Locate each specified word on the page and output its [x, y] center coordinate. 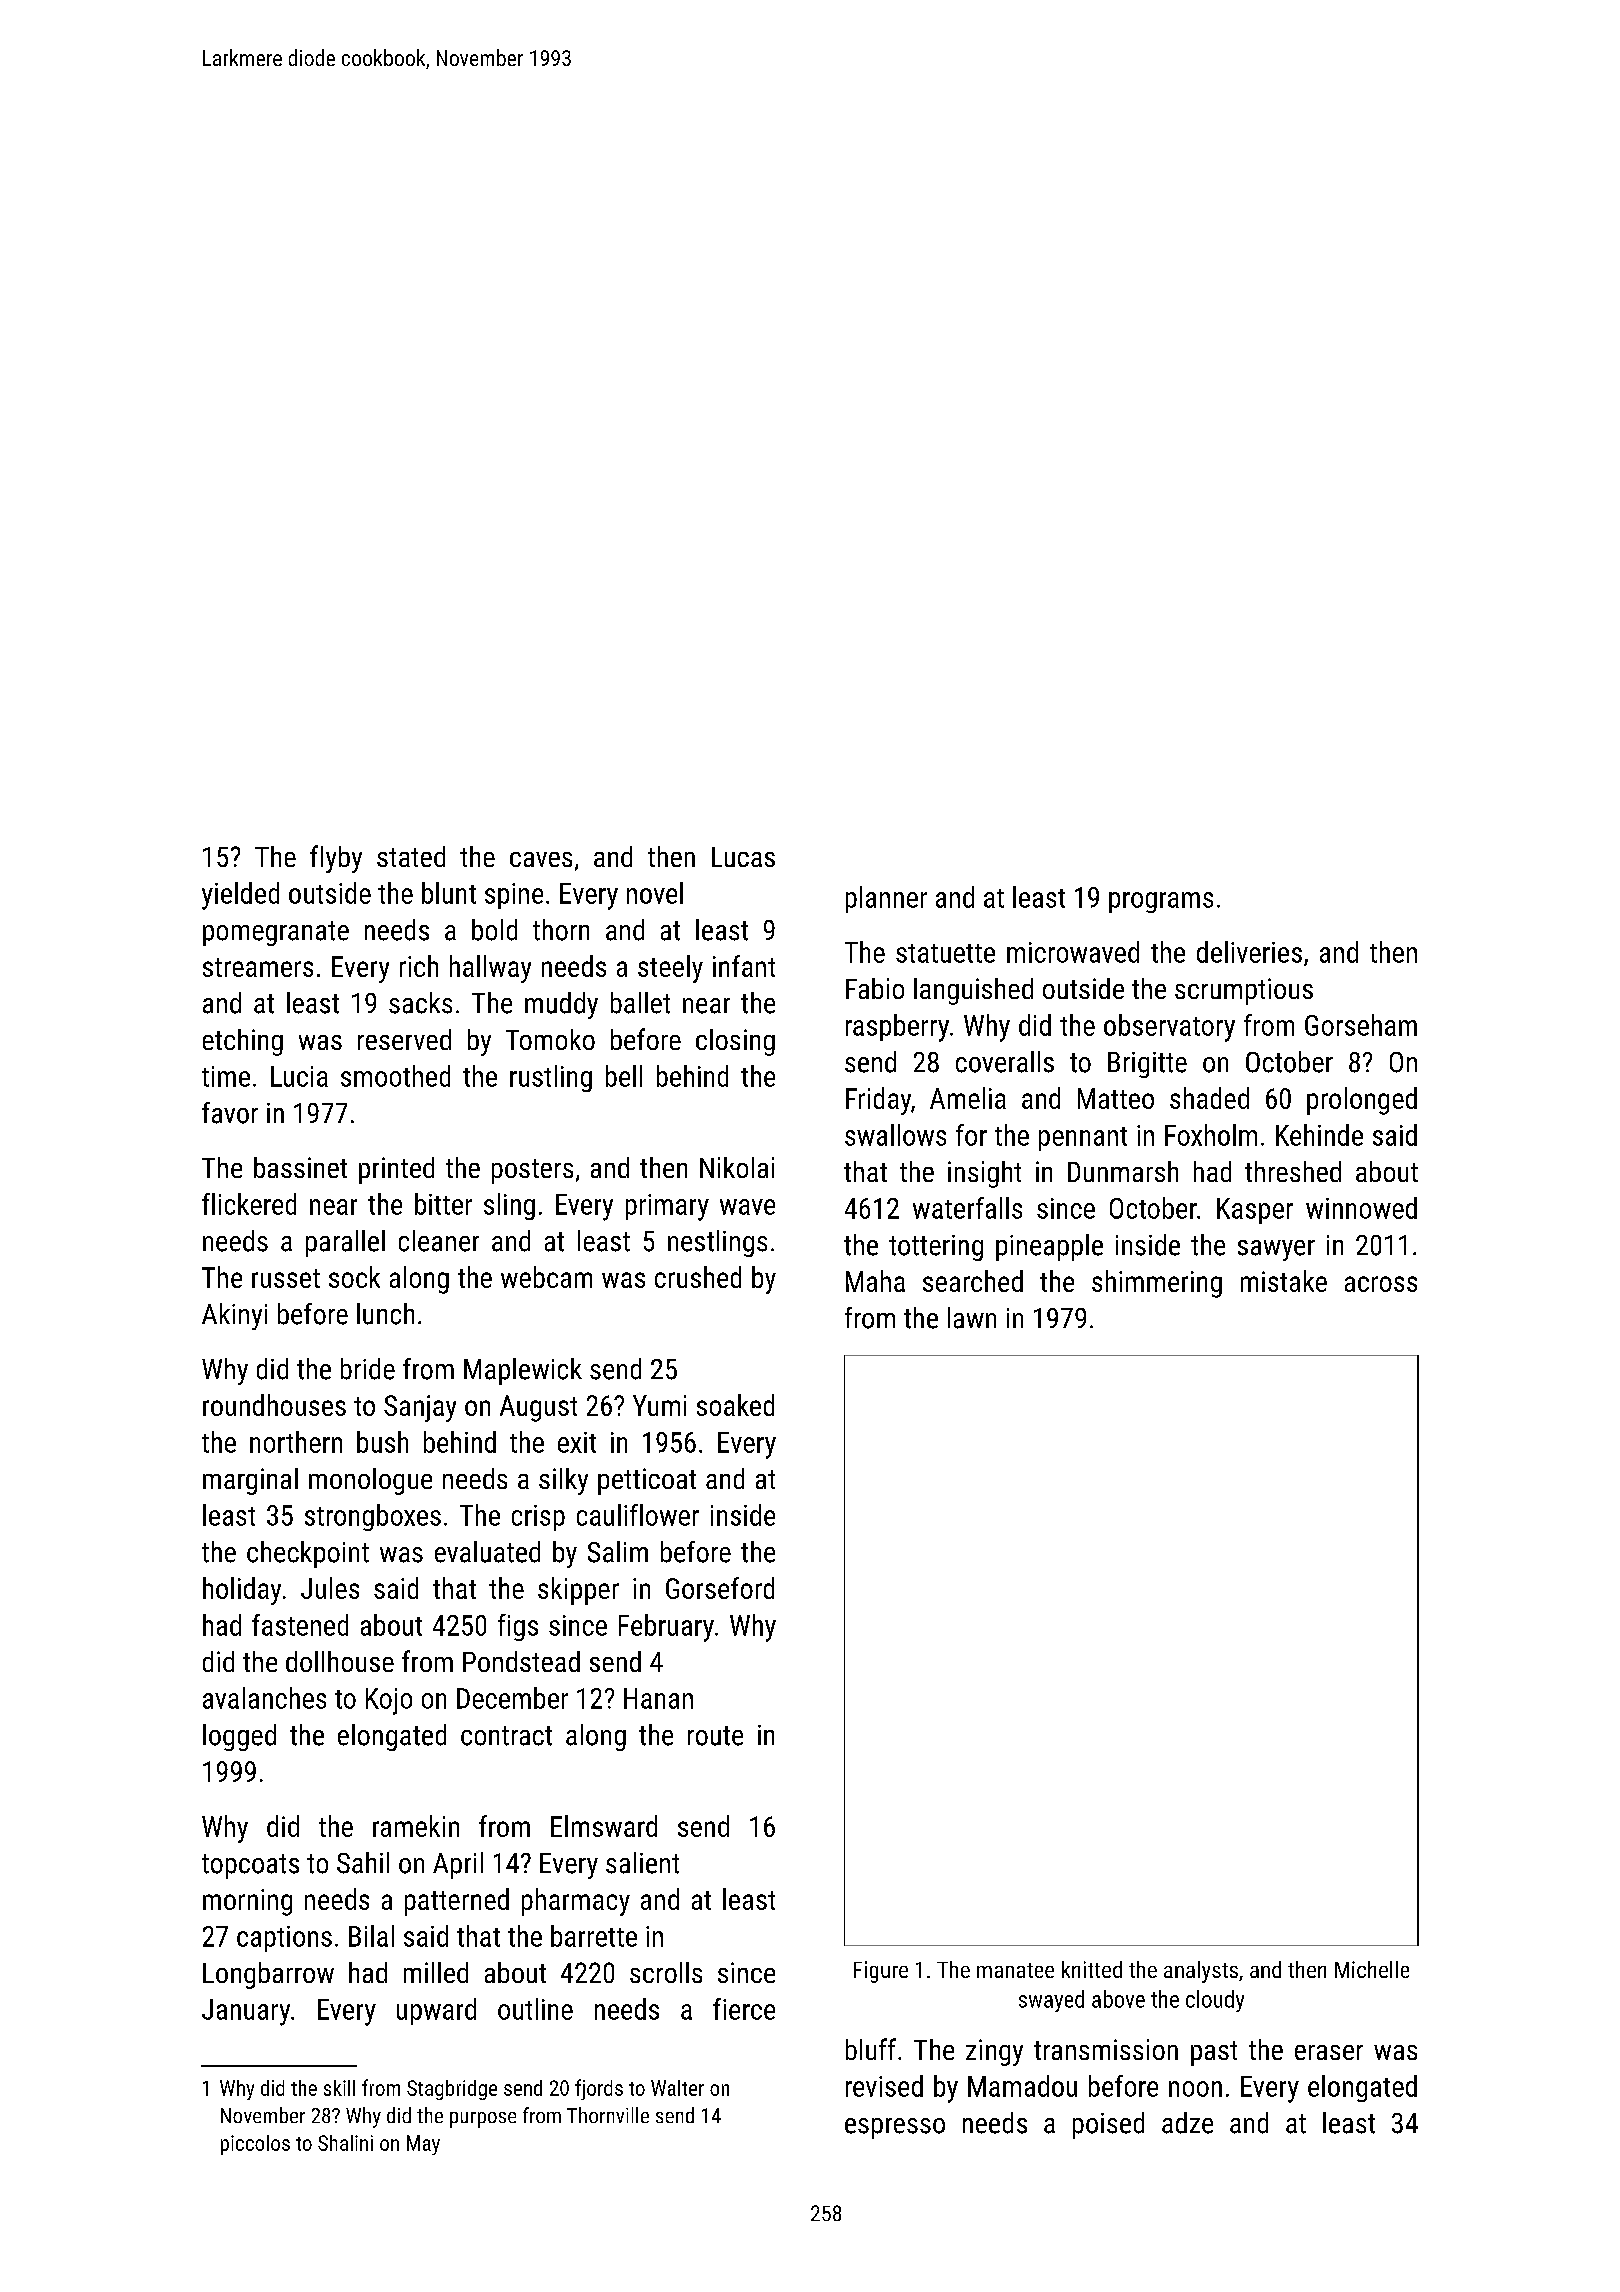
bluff [871, 2049]
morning [247, 1902]
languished [973, 991]
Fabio [875, 988]
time [226, 1076]
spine [514, 896]
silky [563, 1481]
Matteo [1116, 1098]
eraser [1329, 2052]
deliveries [1249, 952]
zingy [994, 2052]
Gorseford [720, 1588]
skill [339, 2088]
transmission [1106, 2049]
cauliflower [638, 1515]
